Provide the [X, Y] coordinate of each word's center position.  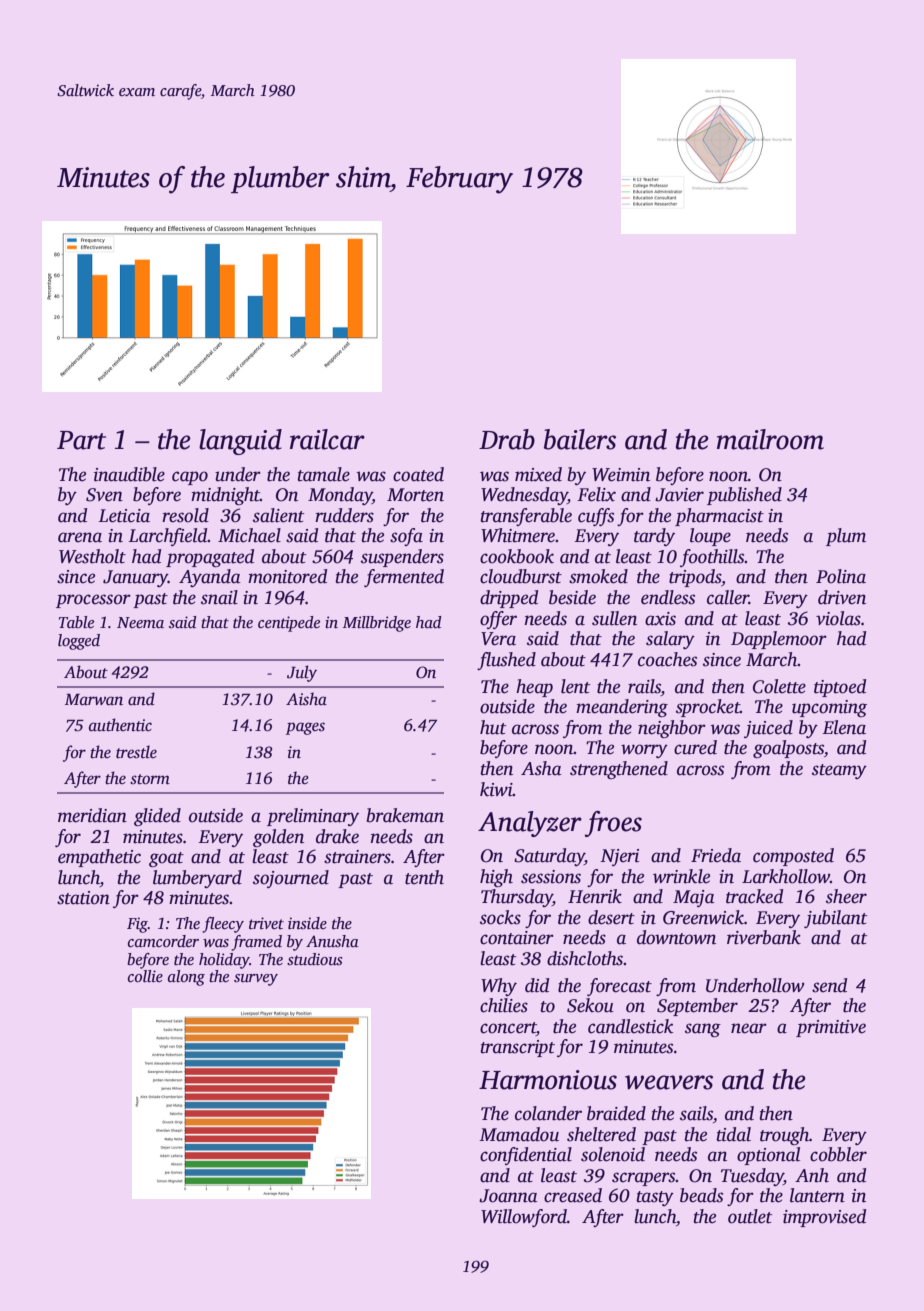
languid [240, 442]
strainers [357, 857]
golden [278, 838]
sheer [846, 896]
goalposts [788, 749]
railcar [327, 439]
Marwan [94, 700]
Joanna [508, 1196]
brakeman [405, 815]
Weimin [621, 475]
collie [145, 976]
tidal [733, 1134]
